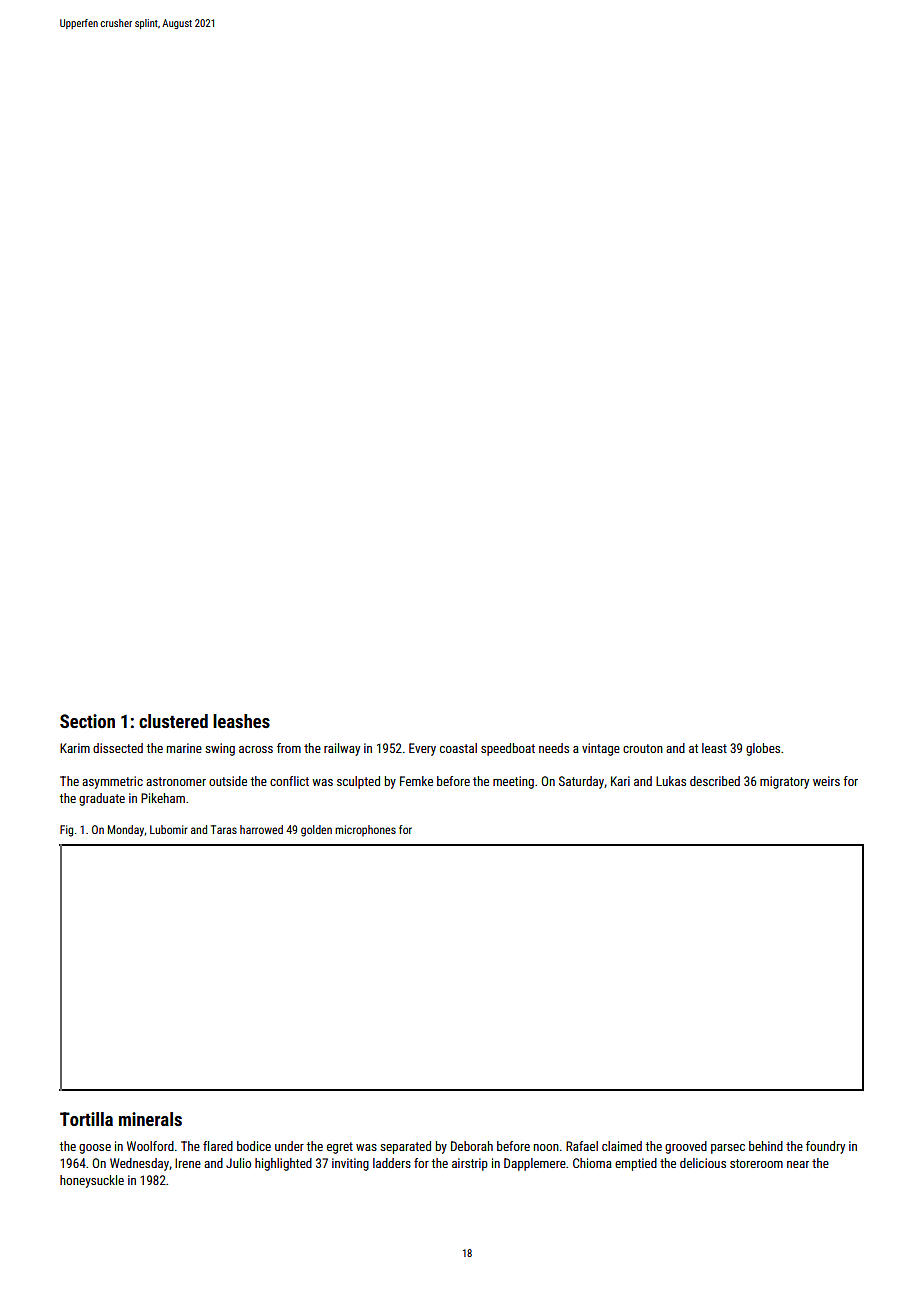 The width and height of the screenshot is (924, 1308). I want to click on behind, so click(766, 1146).
